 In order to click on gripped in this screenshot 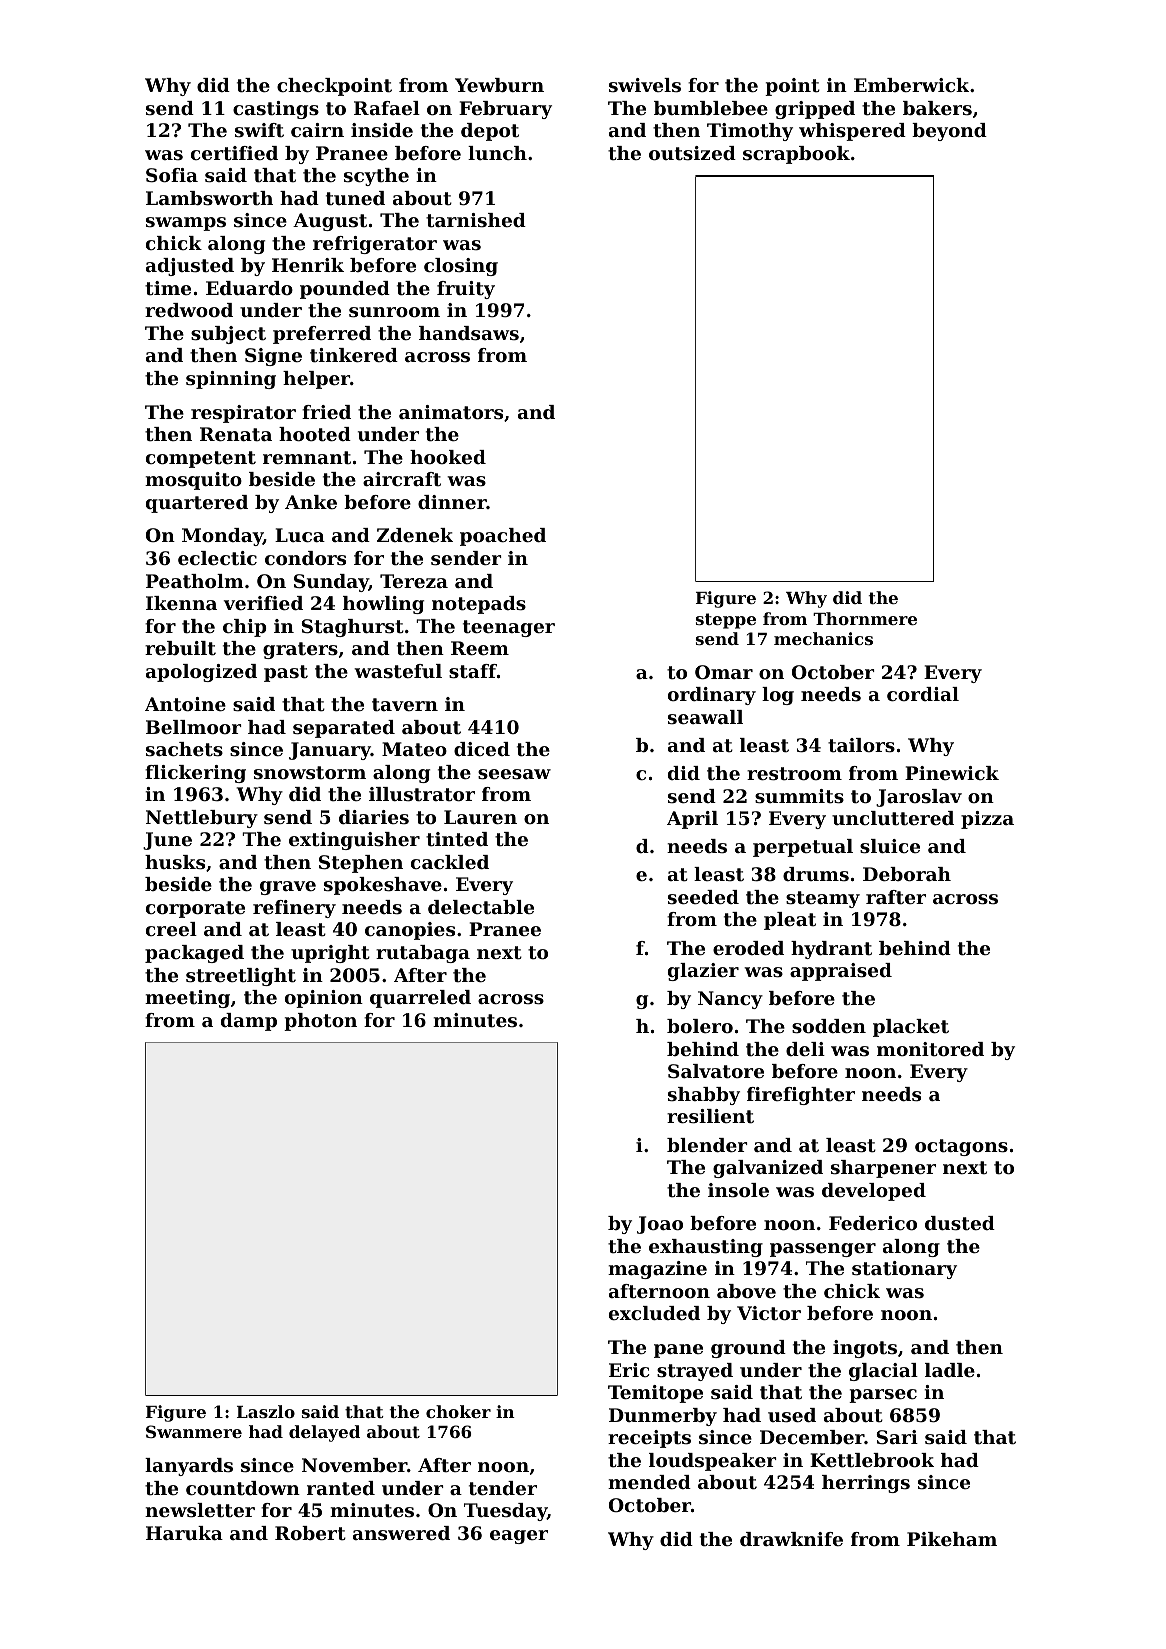, I will do `click(815, 110)`.
